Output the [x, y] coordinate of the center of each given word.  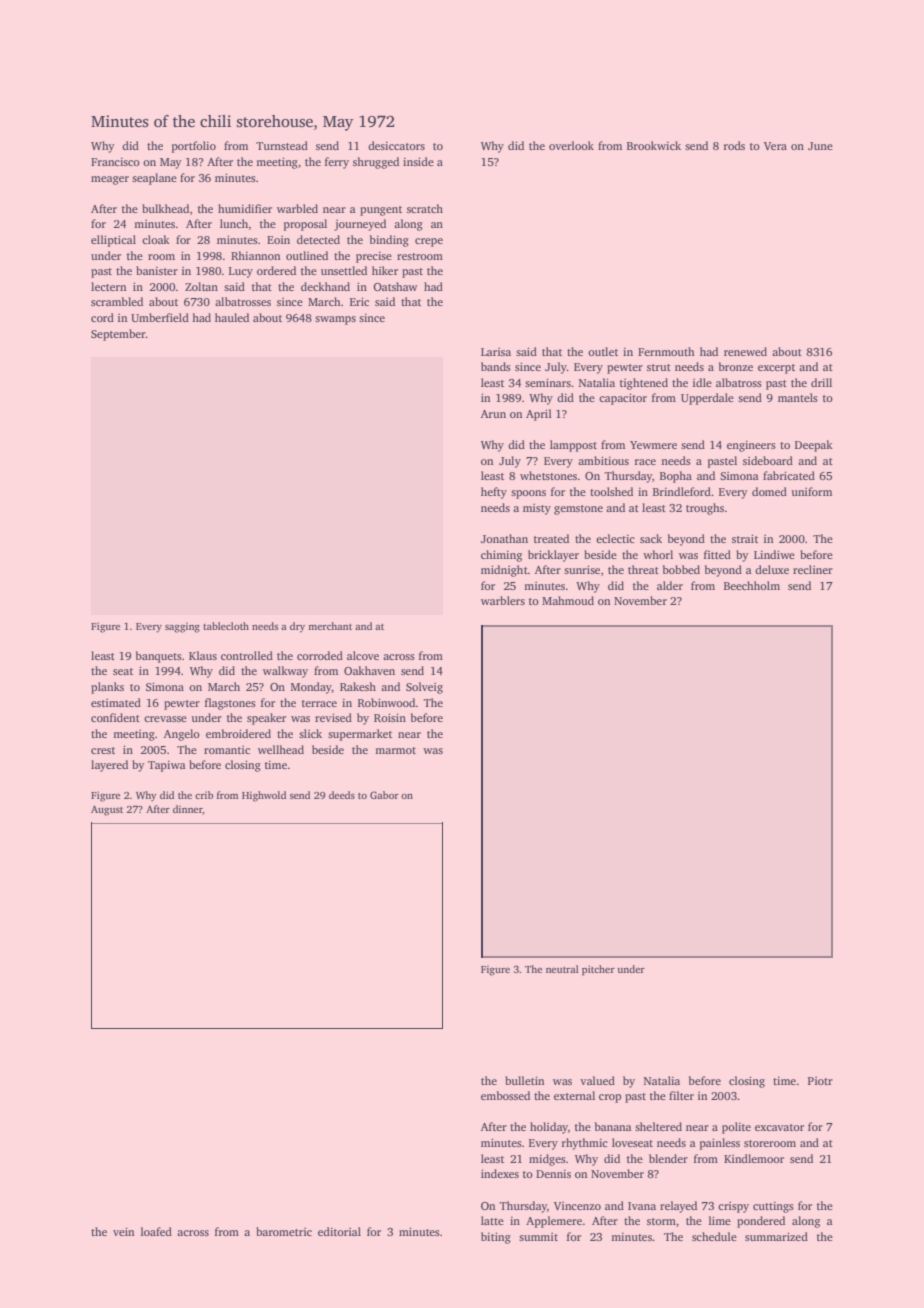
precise [374, 257]
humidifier [245, 208]
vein [123, 1231]
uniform [812, 491]
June [820, 146]
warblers [503, 600]
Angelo [182, 735]
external [574, 1095]
